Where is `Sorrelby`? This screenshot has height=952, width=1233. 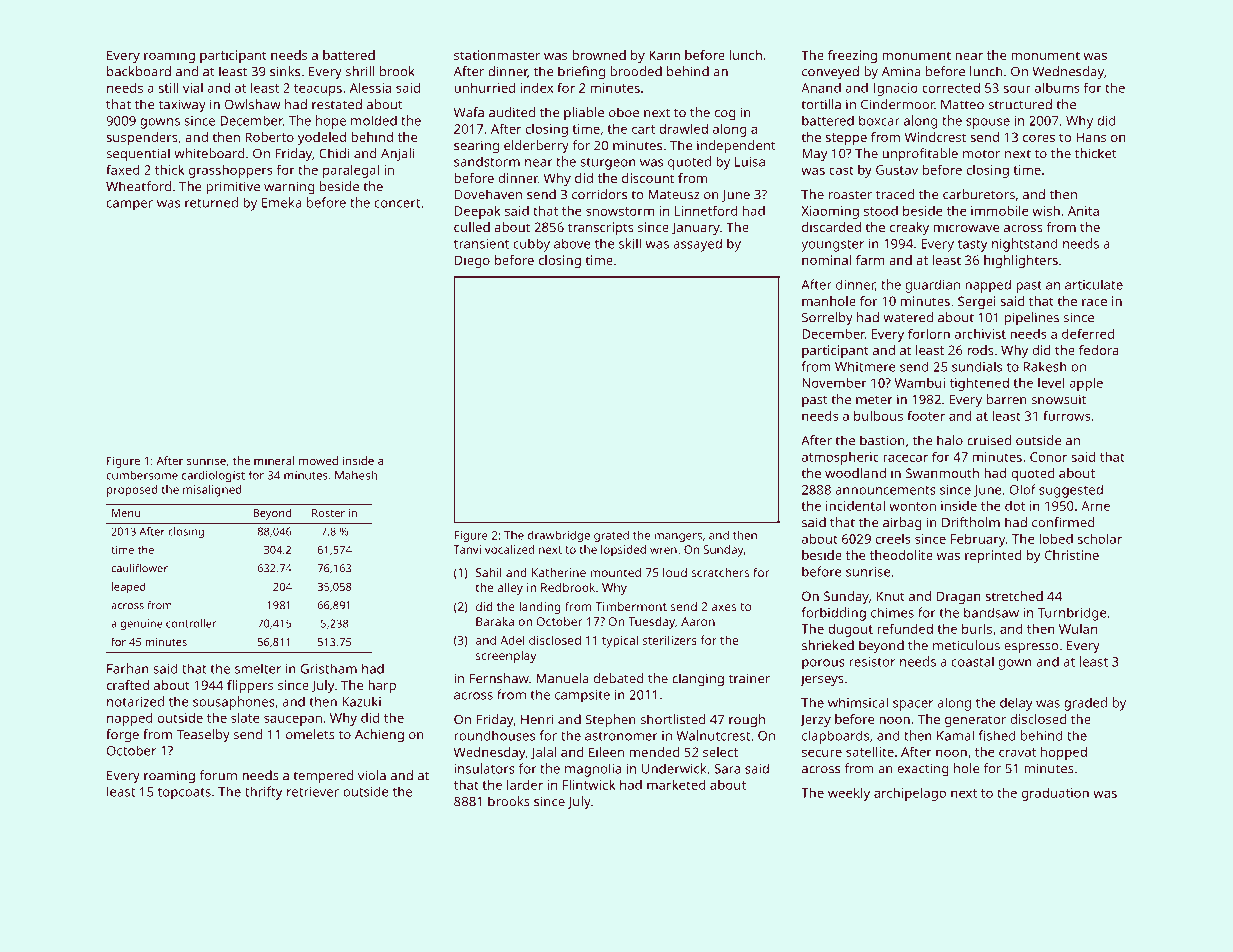
Sorrelby is located at coordinates (827, 319).
